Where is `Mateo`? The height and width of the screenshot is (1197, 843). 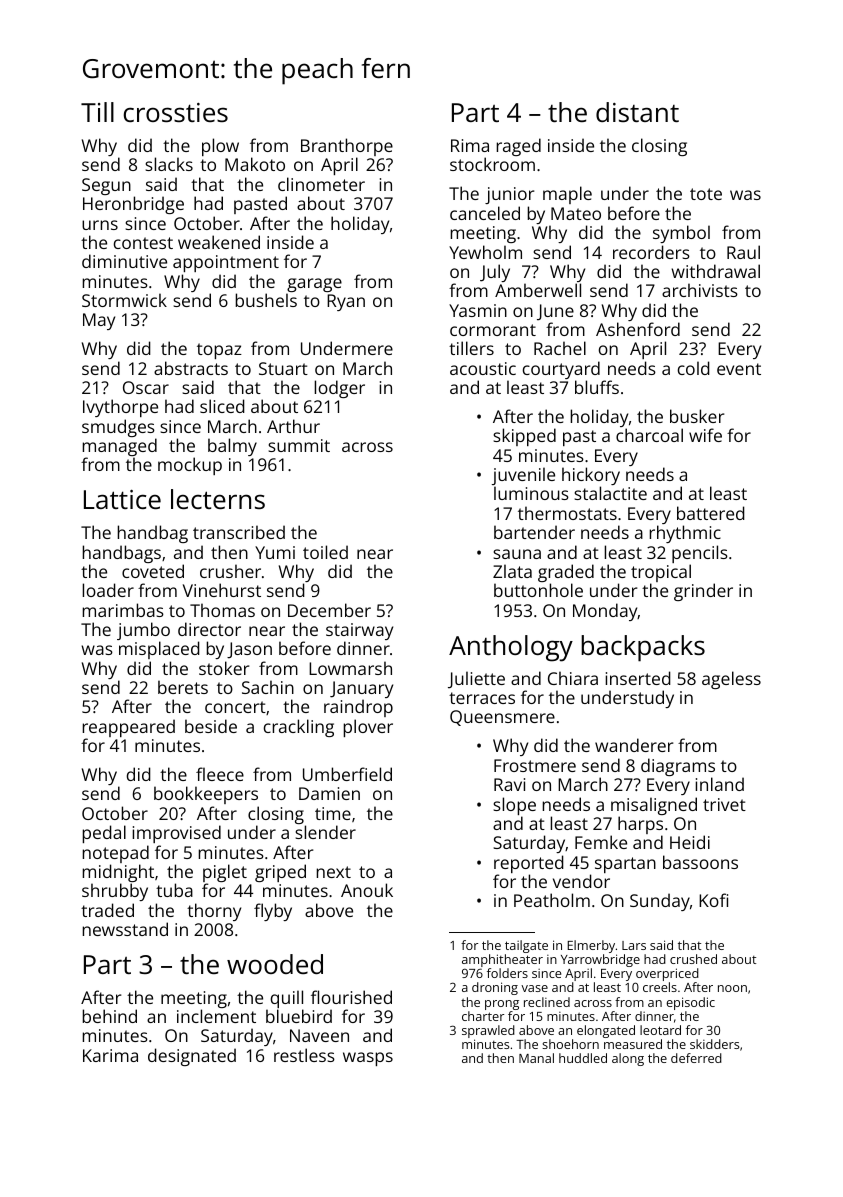
Mateo is located at coordinates (576, 213).
